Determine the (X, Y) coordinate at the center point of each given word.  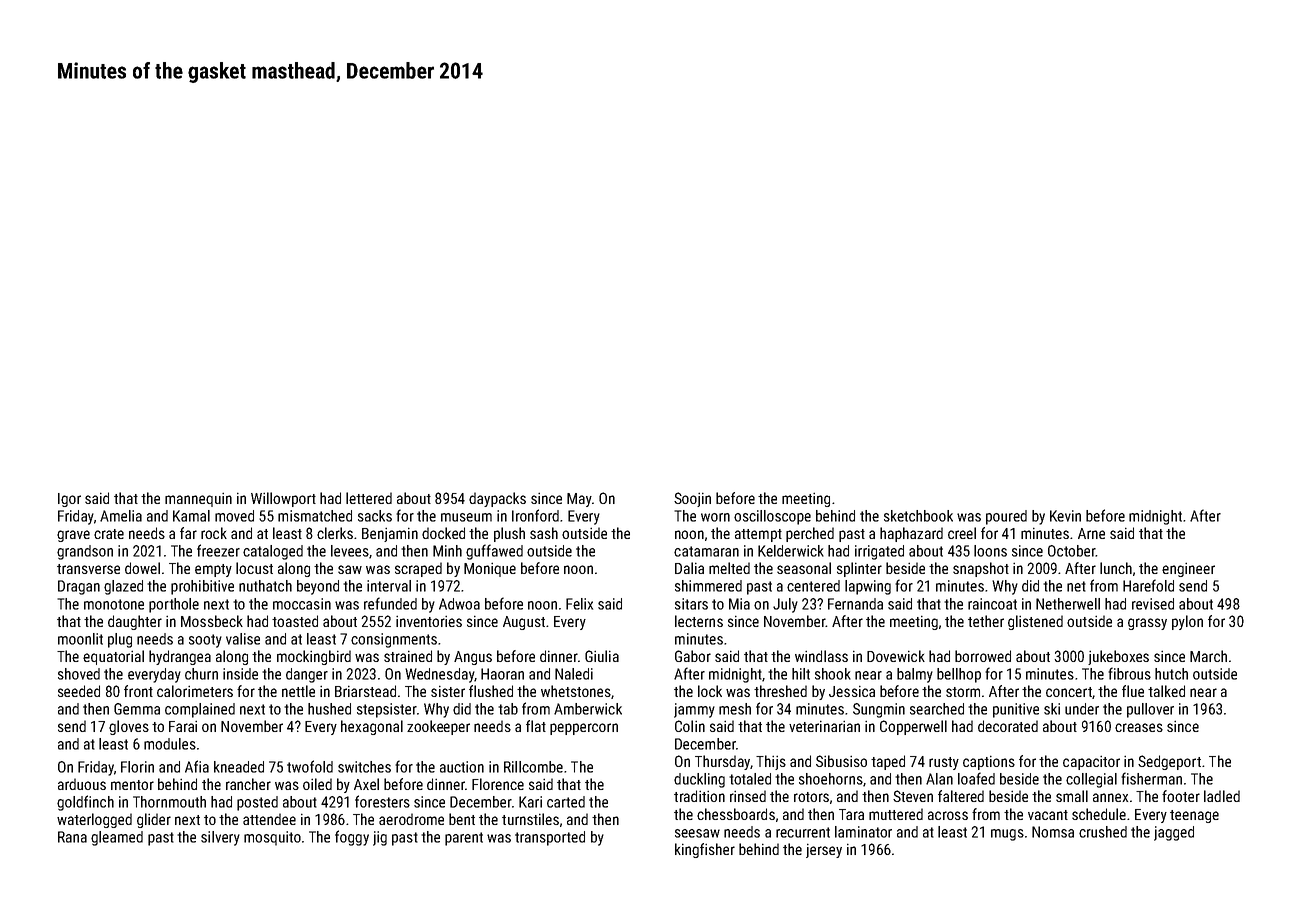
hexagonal (372, 727)
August (524, 623)
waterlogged (94, 820)
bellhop (959, 675)
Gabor (693, 656)
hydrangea (180, 657)
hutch (1171, 674)
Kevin (1065, 516)
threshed (780, 691)
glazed (123, 587)
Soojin (692, 499)
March (1208, 656)
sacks (375, 516)
